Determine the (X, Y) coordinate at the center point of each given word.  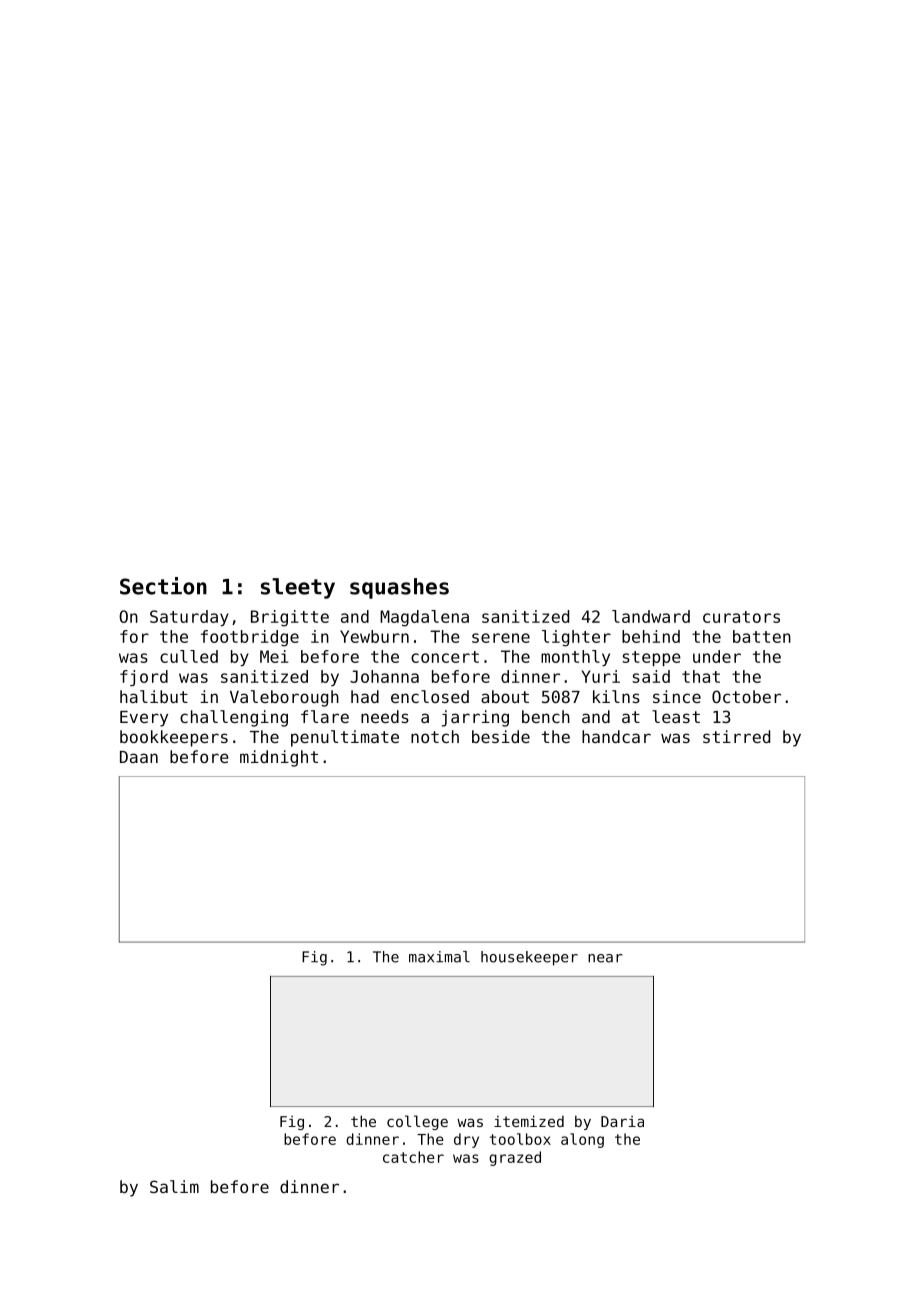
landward (651, 616)
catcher (413, 1157)
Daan (139, 757)
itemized (529, 1121)
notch (435, 736)
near (605, 958)
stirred (736, 736)
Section (163, 586)
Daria (622, 1121)
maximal (439, 957)
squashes (399, 588)
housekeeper (529, 958)
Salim (174, 1186)
